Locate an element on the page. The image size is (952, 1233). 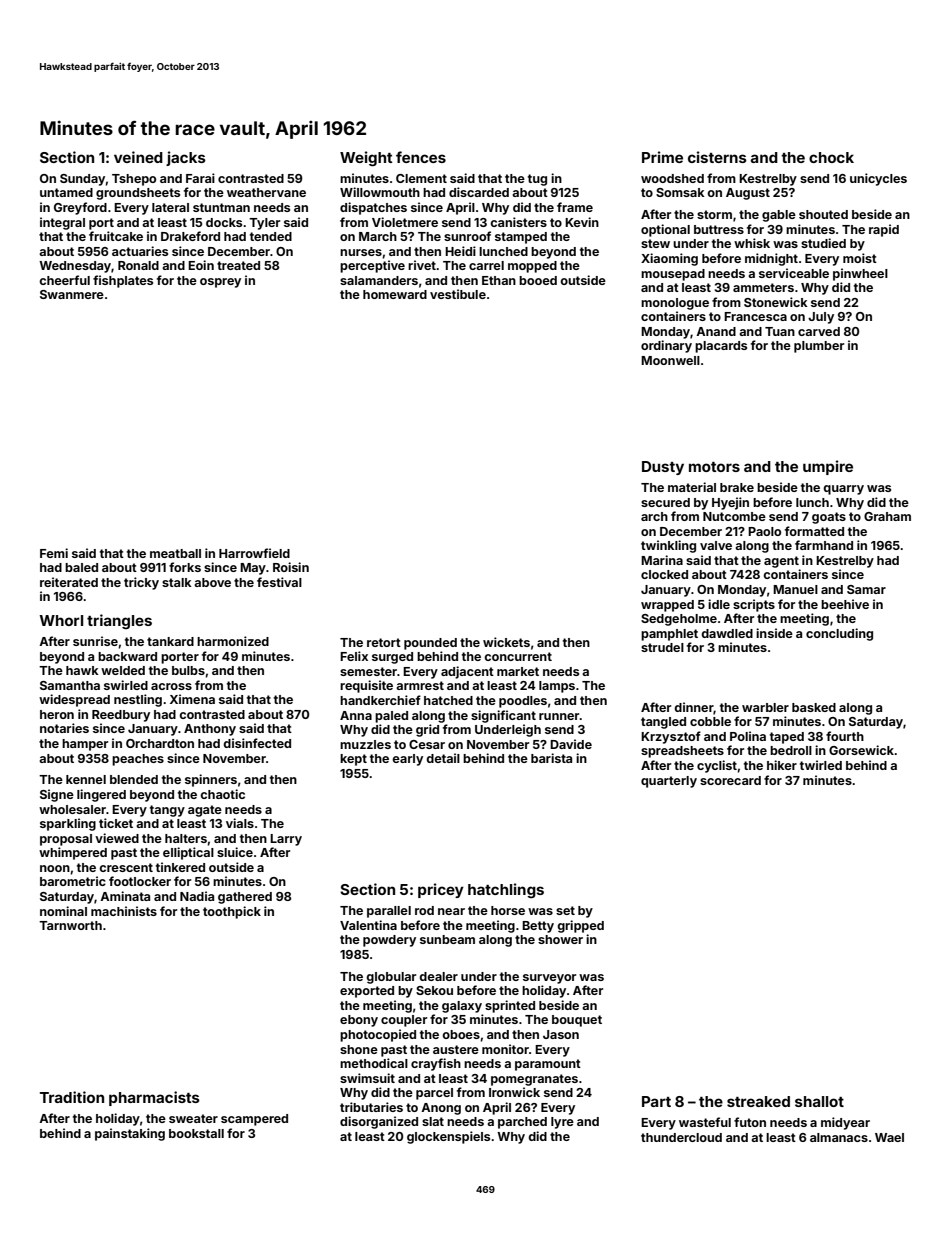
chock is located at coordinates (831, 157).
